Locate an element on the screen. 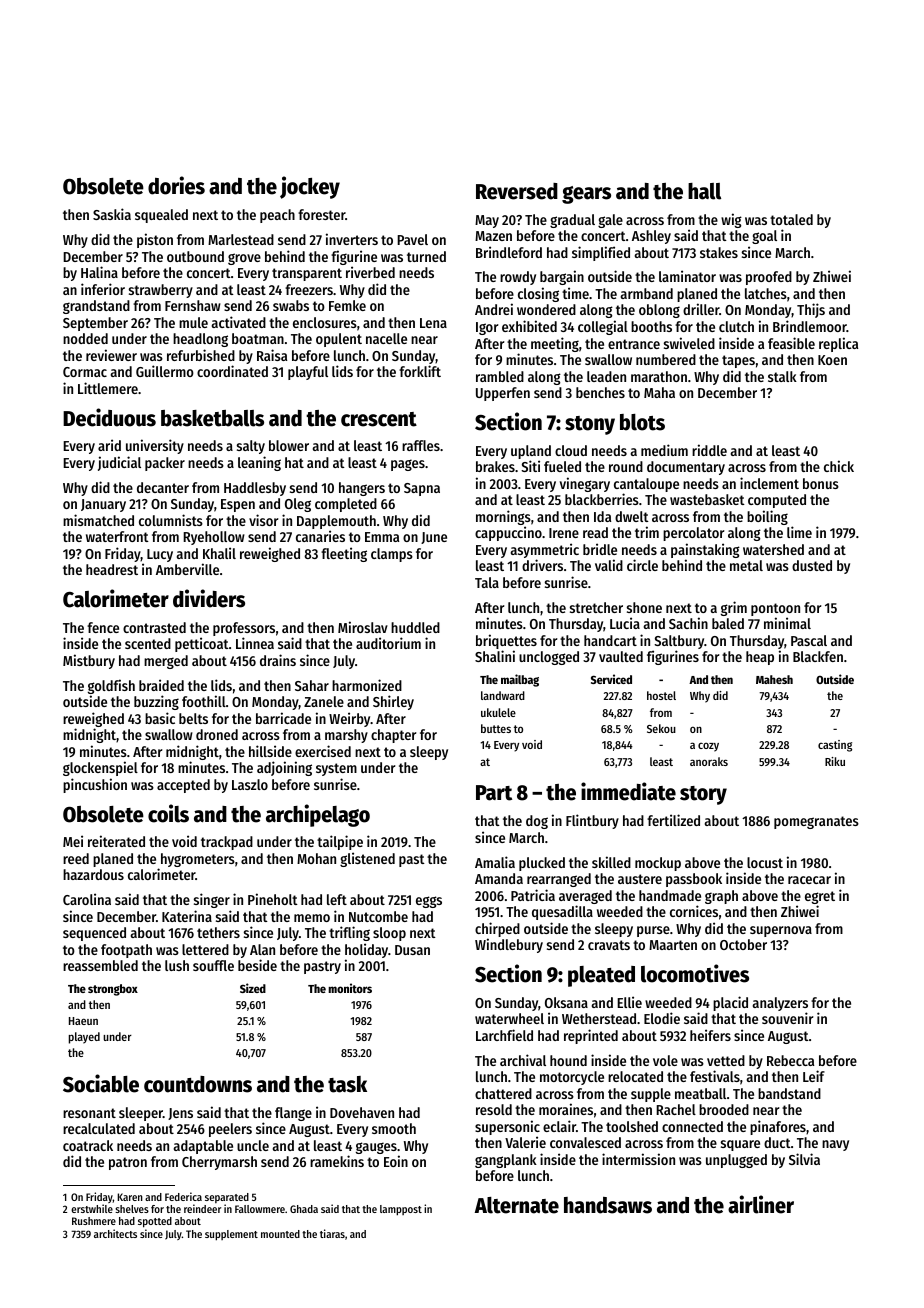 The image size is (924, 1308). airliner is located at coordinates (761, 1204).
